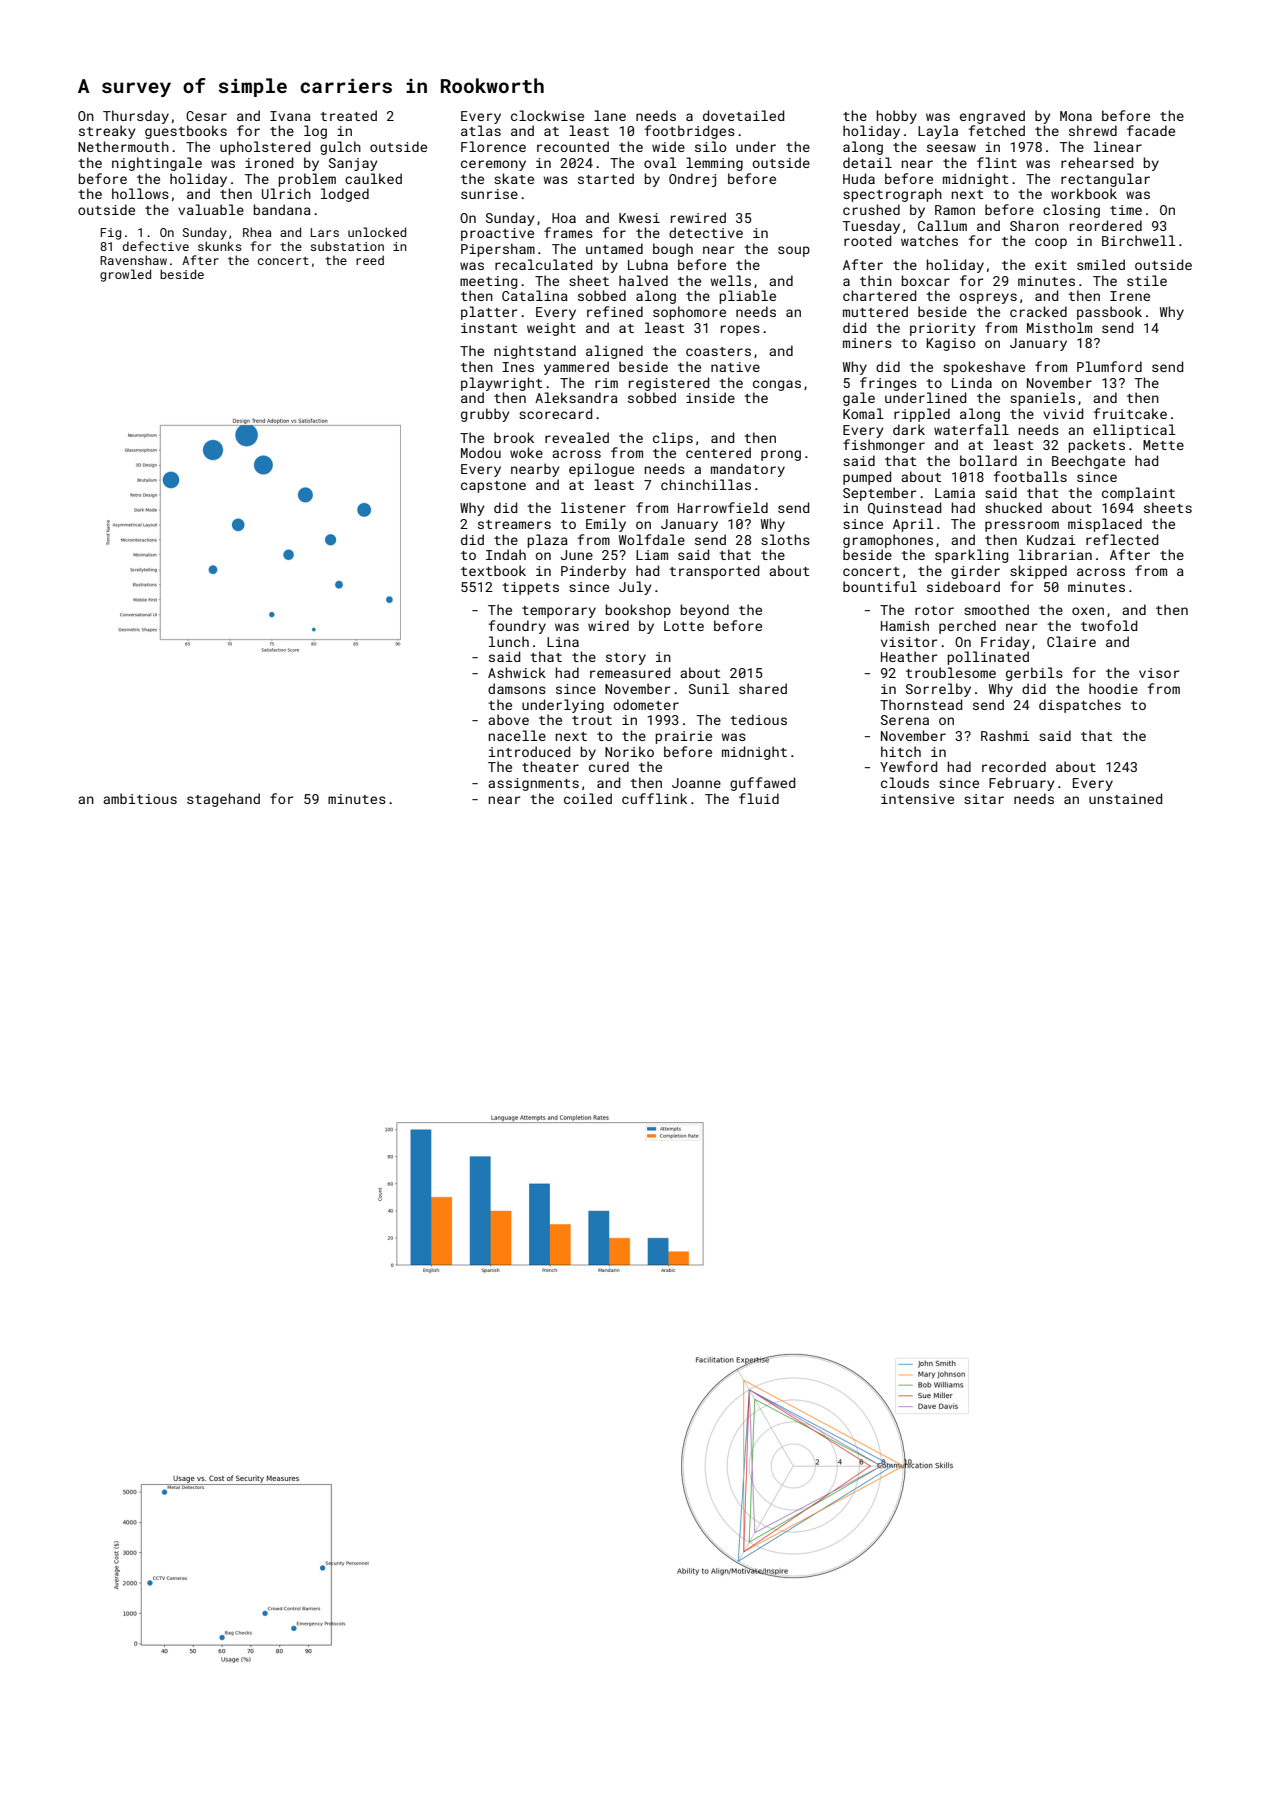 Image resolution: width=1273 pixels, height=1800 pixels. Describe the element at coordinates (1076, 116) in the screenshot. I see `Mona` at that location.
